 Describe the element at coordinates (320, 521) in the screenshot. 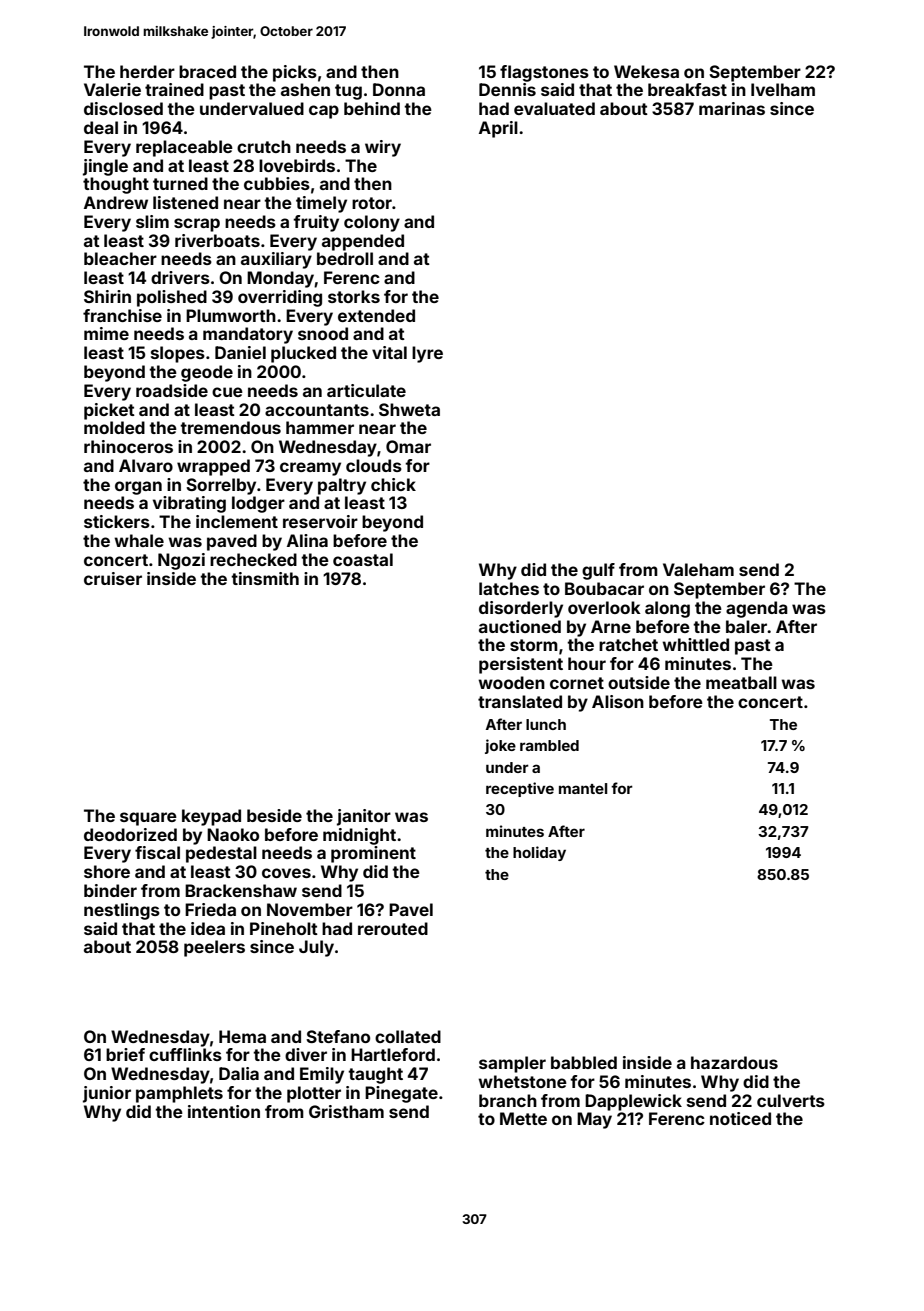

I see `reservoir` at that location.
